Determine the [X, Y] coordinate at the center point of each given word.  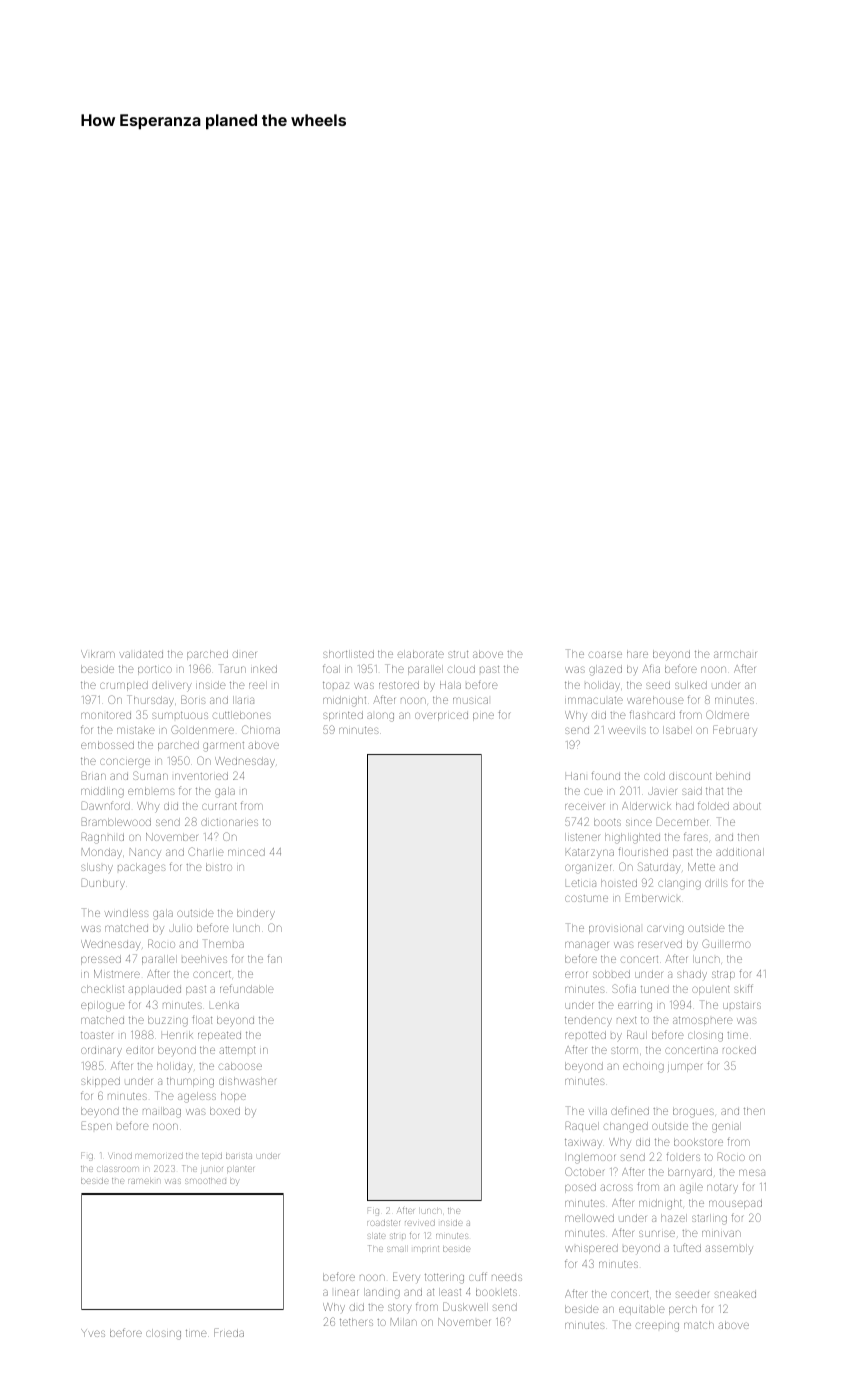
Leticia [581, 883]
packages [142, 868]
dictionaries [229, 822]
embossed [107, 745]
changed [626, 1127]
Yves [93, 1333]
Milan [404, 1322]
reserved [660, 944]
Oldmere [727, 714]
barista [239, 1156]
